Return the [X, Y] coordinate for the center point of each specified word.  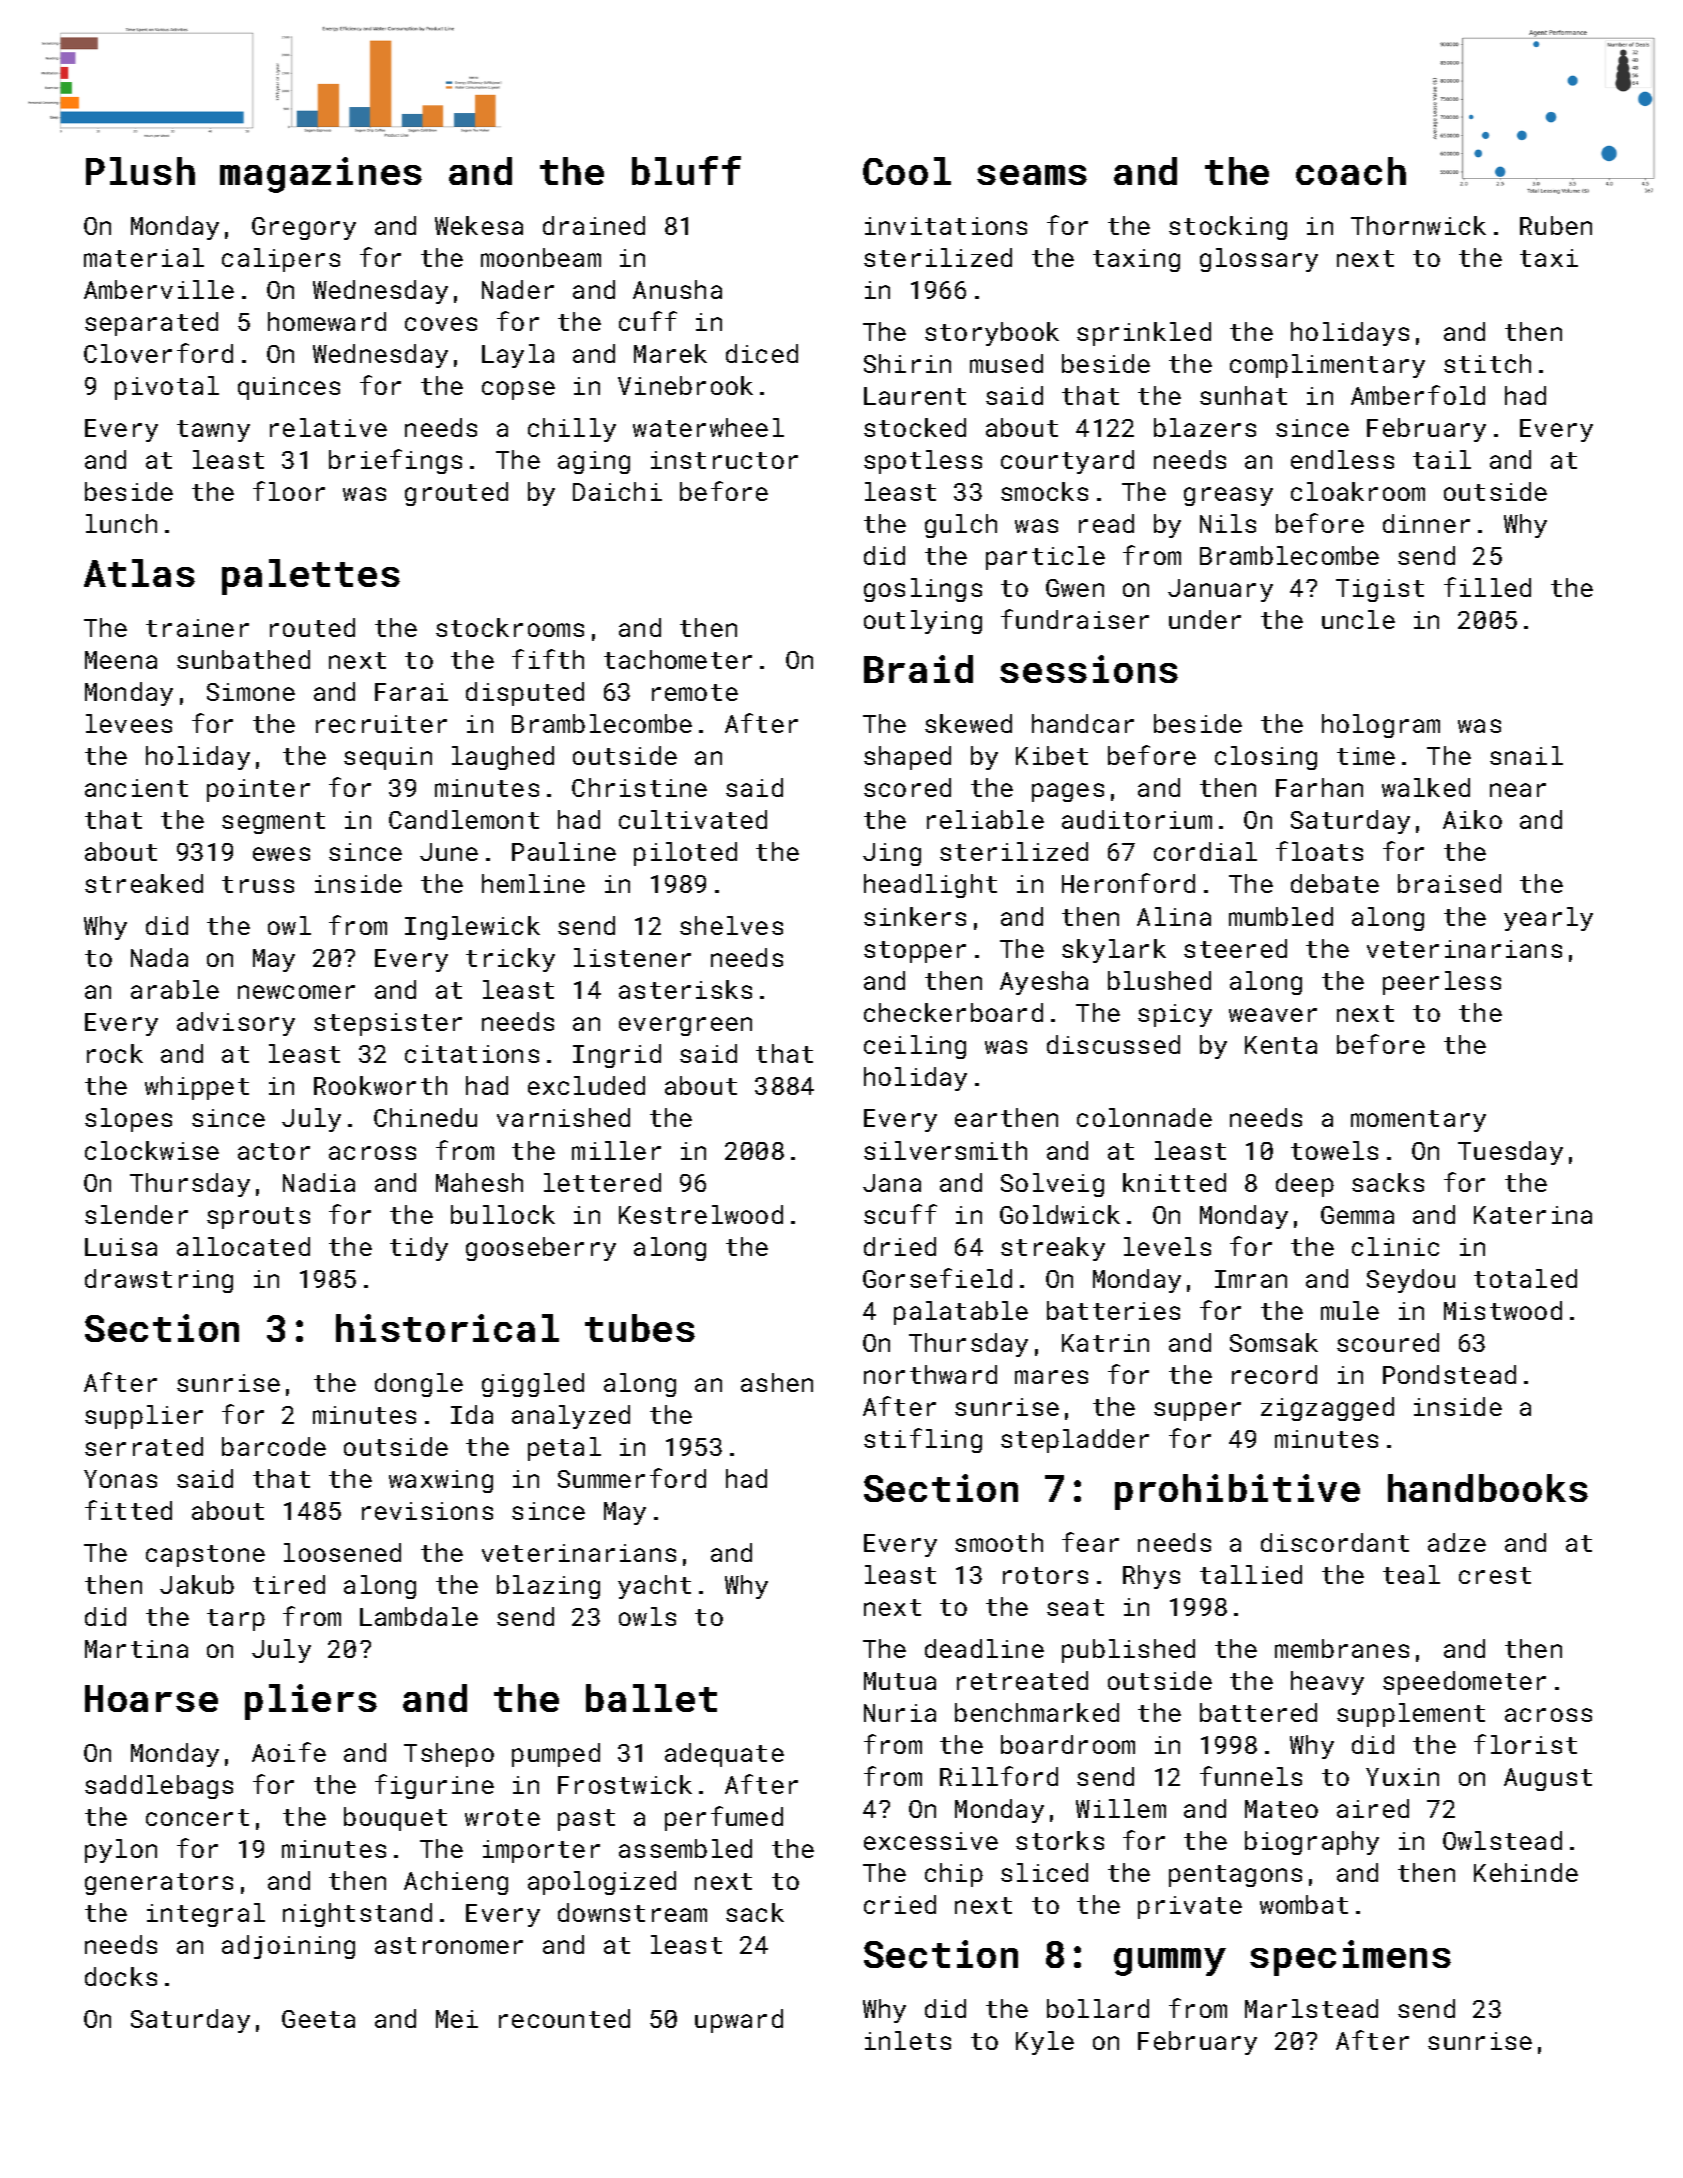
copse [518, 390]
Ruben [1556, 225]
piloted [685, 854]
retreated [1022, 1680]
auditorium [1137, 819]
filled [1487, 587]
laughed [503, 758]
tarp [236, 1620]
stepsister [388, 1024]
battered [1258, 1712]
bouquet [395, 1819]
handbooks [1488, 1488]
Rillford [999, 1776]
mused [1006, 363]
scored [907, 787]
